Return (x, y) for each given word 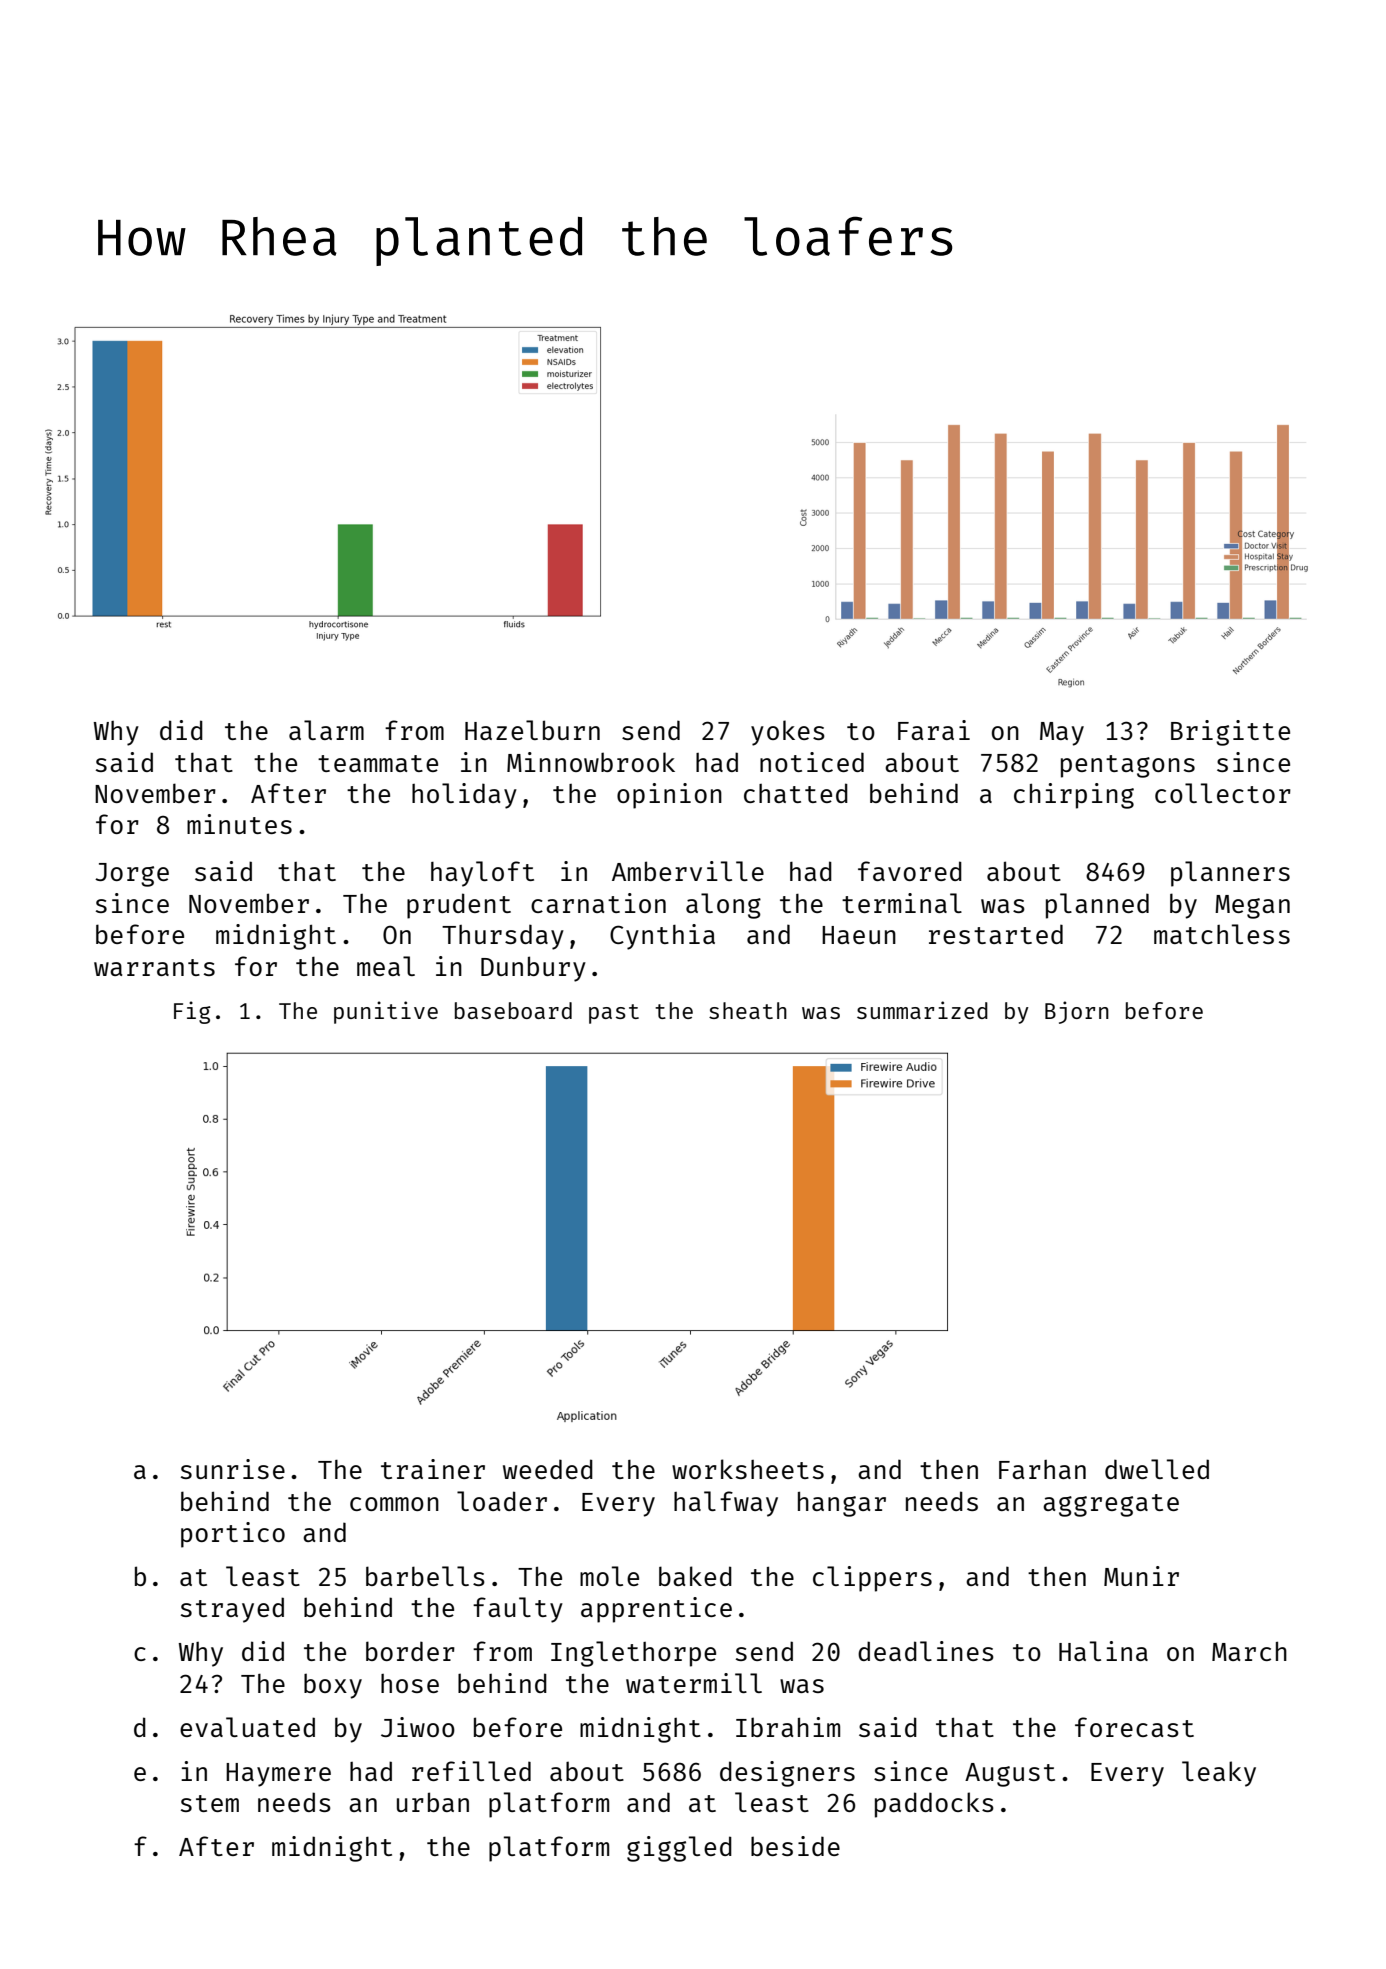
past (614, 1014)
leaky (1219, 1774)
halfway (726, 1504)
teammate (378, 763)
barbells (425, 1576)
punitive (386, 1012)
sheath (748, 1010)
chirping (1074, 796)
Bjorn (1077, 1012)
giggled (679, 1849)
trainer (433, 1469)
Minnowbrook (591, 762)
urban (433, 1802)
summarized (922, 1010)
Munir (1141, 1576)
